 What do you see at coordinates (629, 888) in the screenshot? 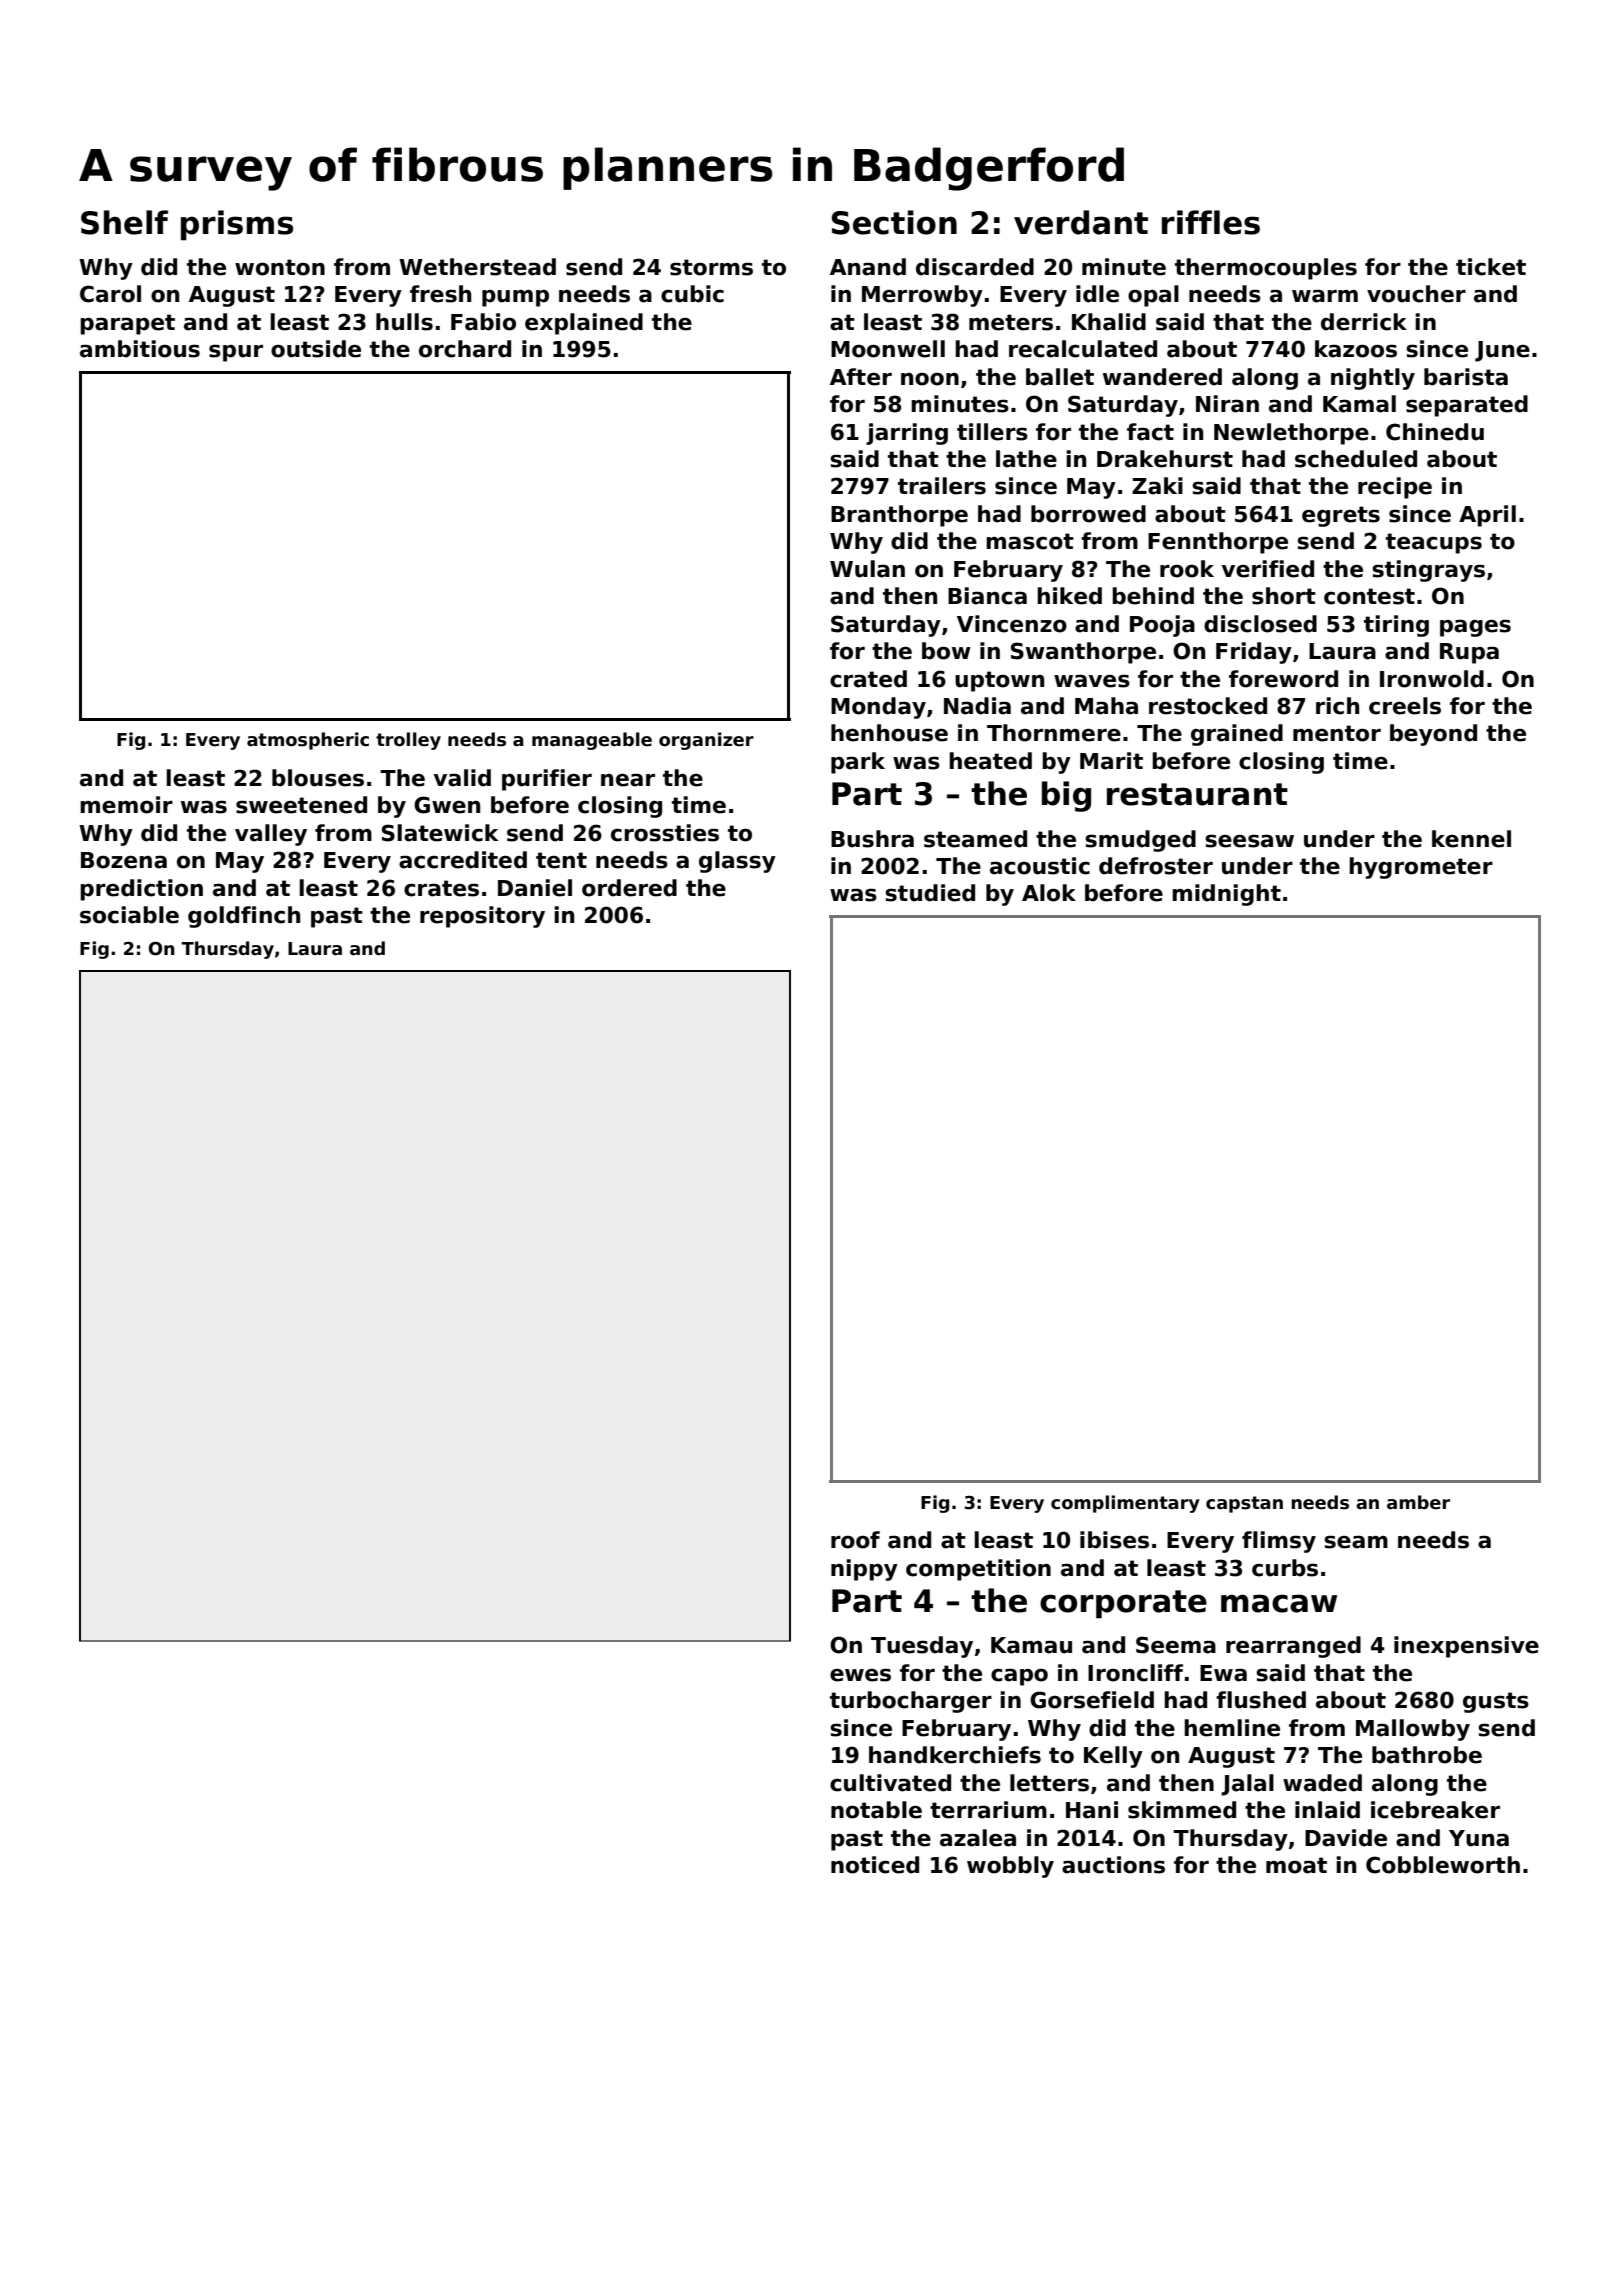
I see `ordered` at bounding box center [629, 888].
